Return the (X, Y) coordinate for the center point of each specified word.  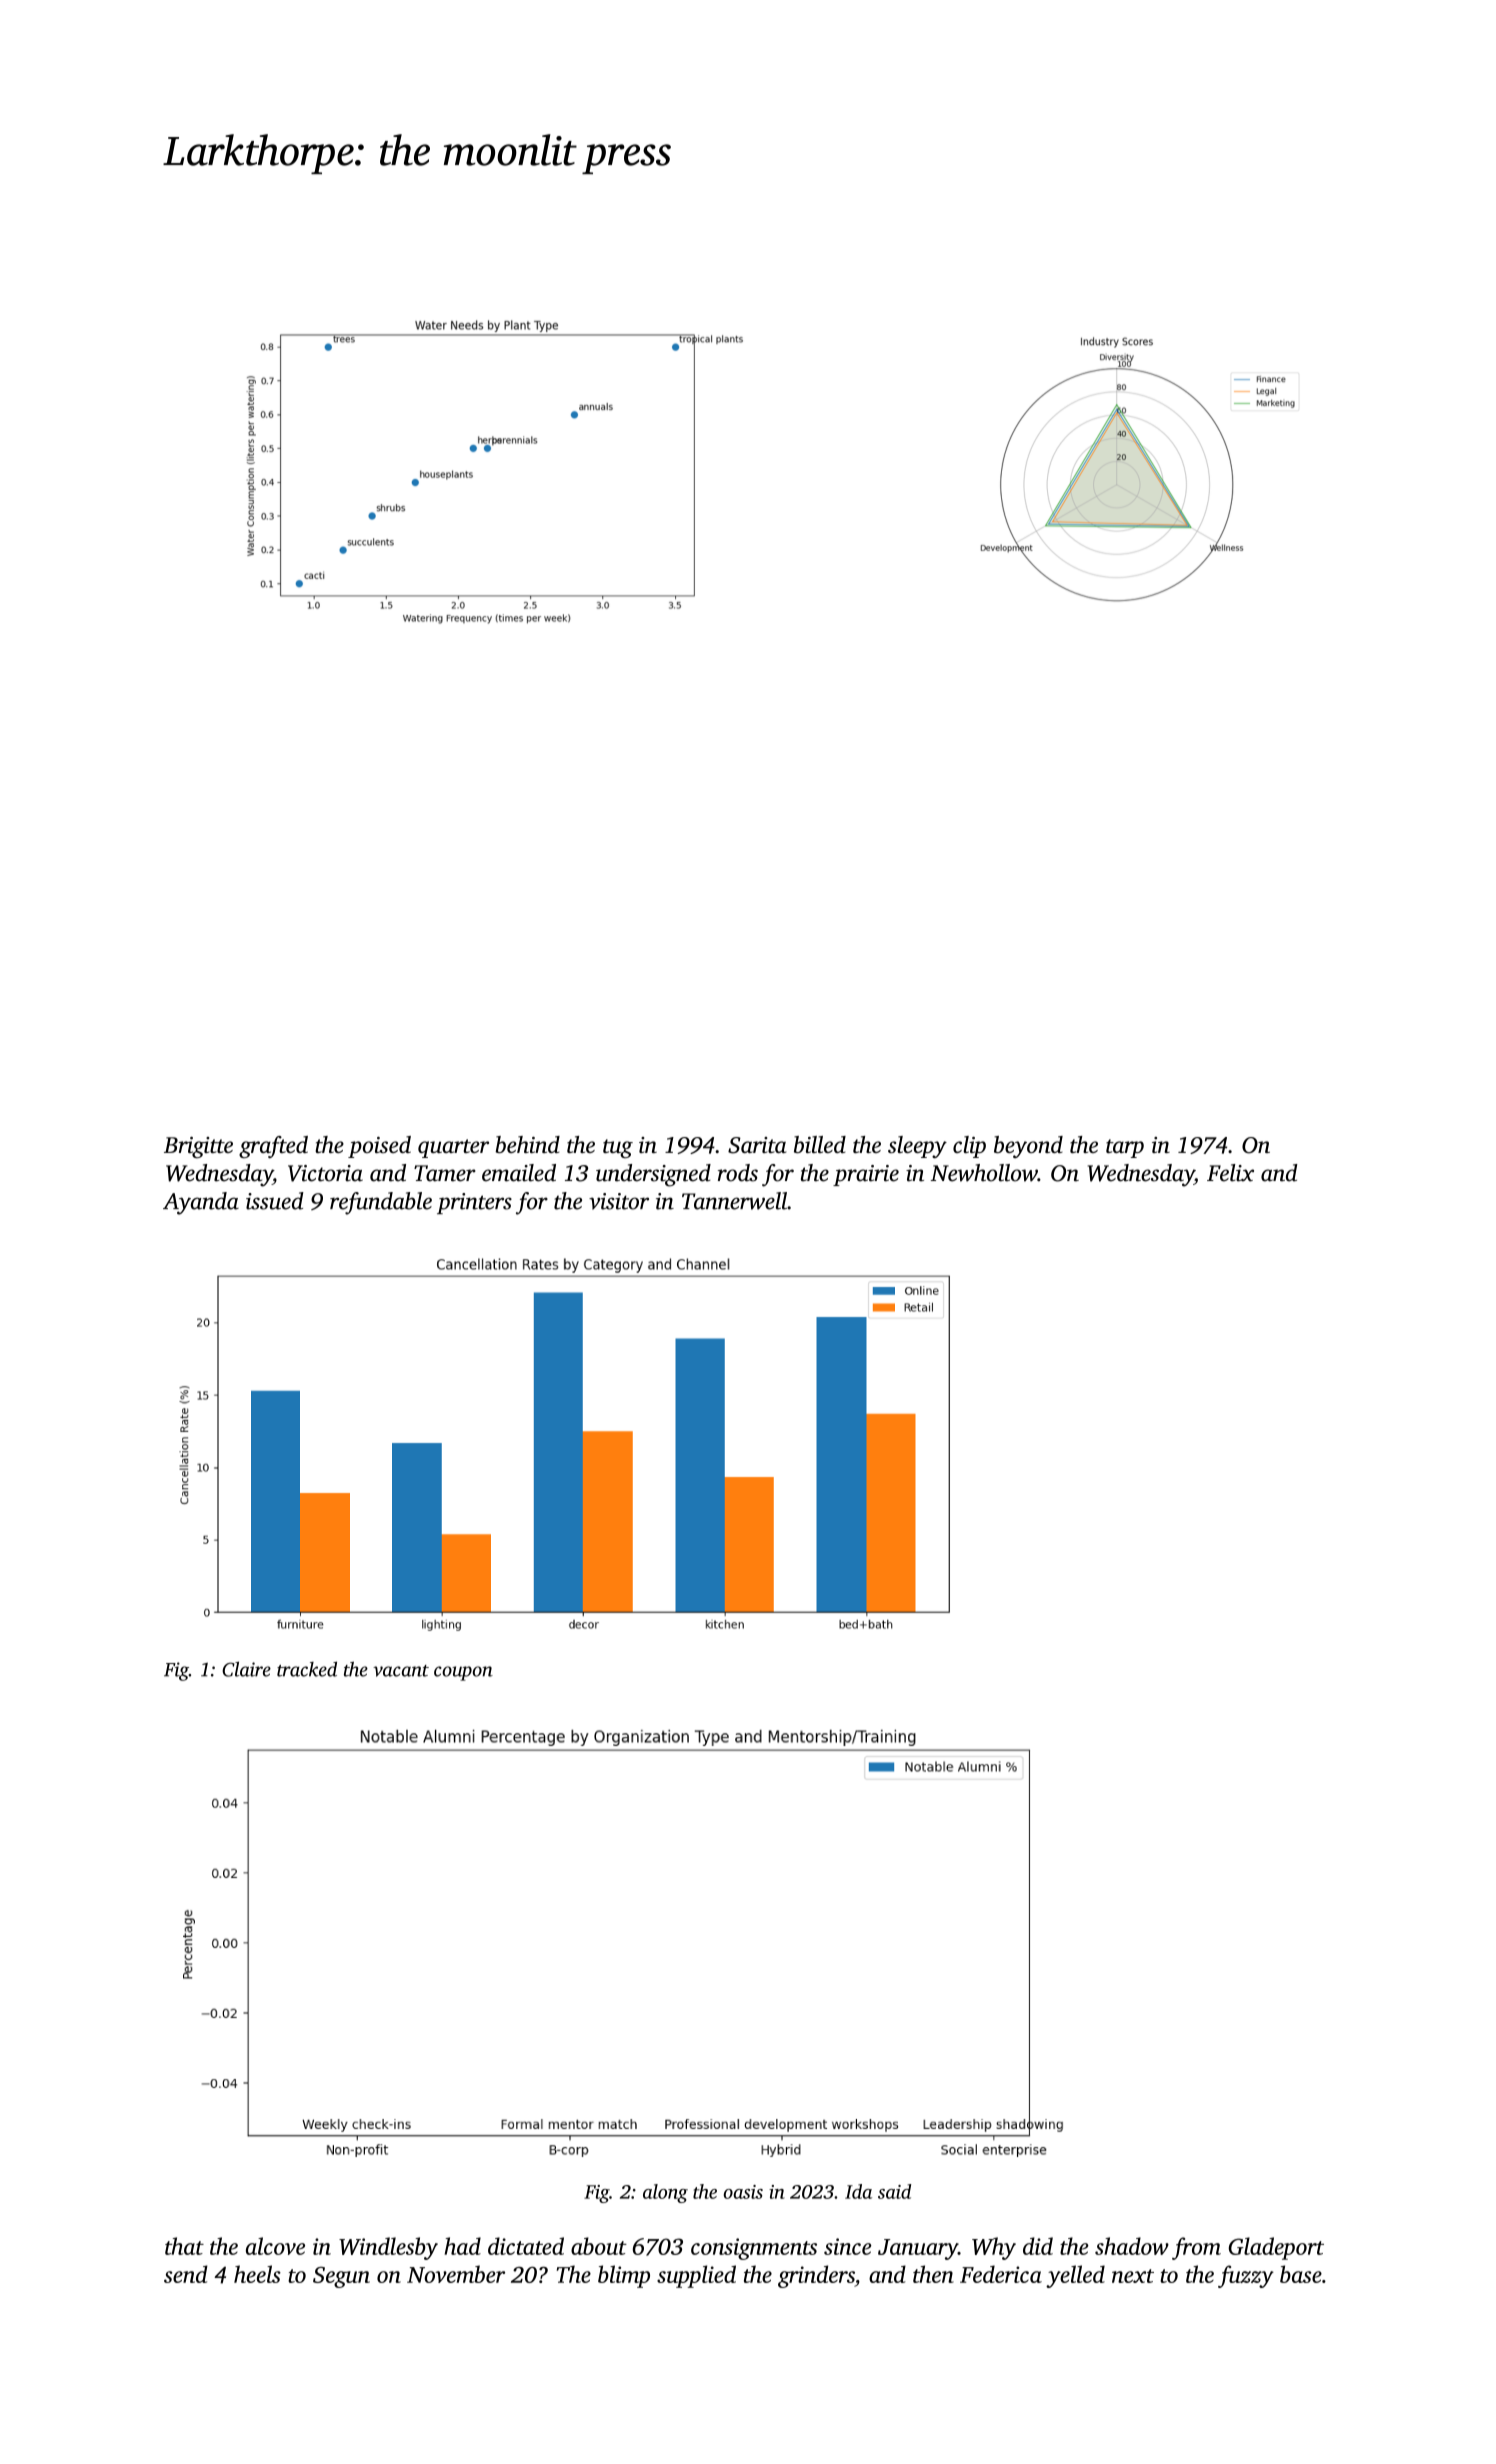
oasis (743, 2192)
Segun (341, 2277)
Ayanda (201, 1203)
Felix (1230, 1173)
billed (820, 1144)
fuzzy (1246, 2276)
